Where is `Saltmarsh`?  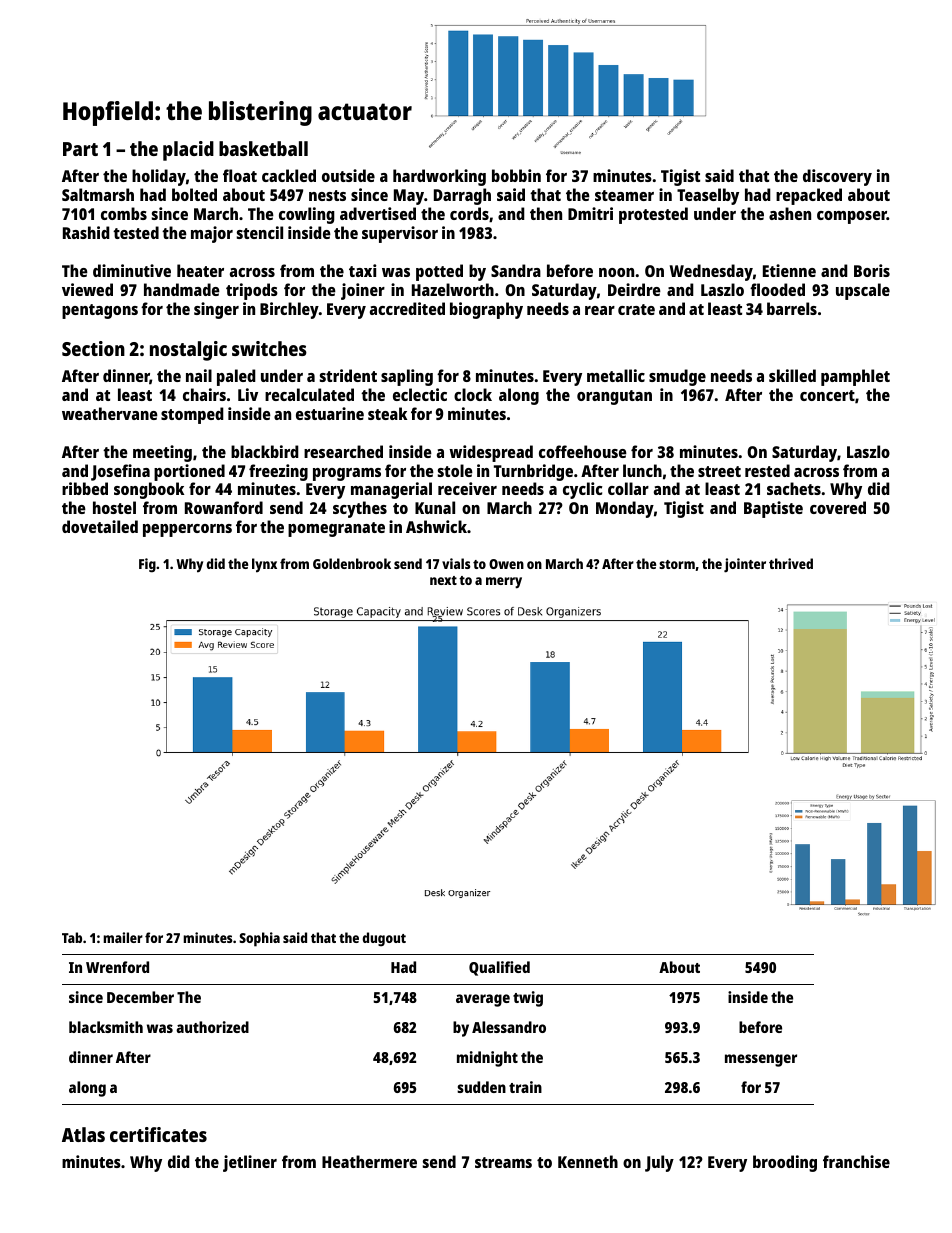 Saltmarsh is located at coordinates (98, 194).
